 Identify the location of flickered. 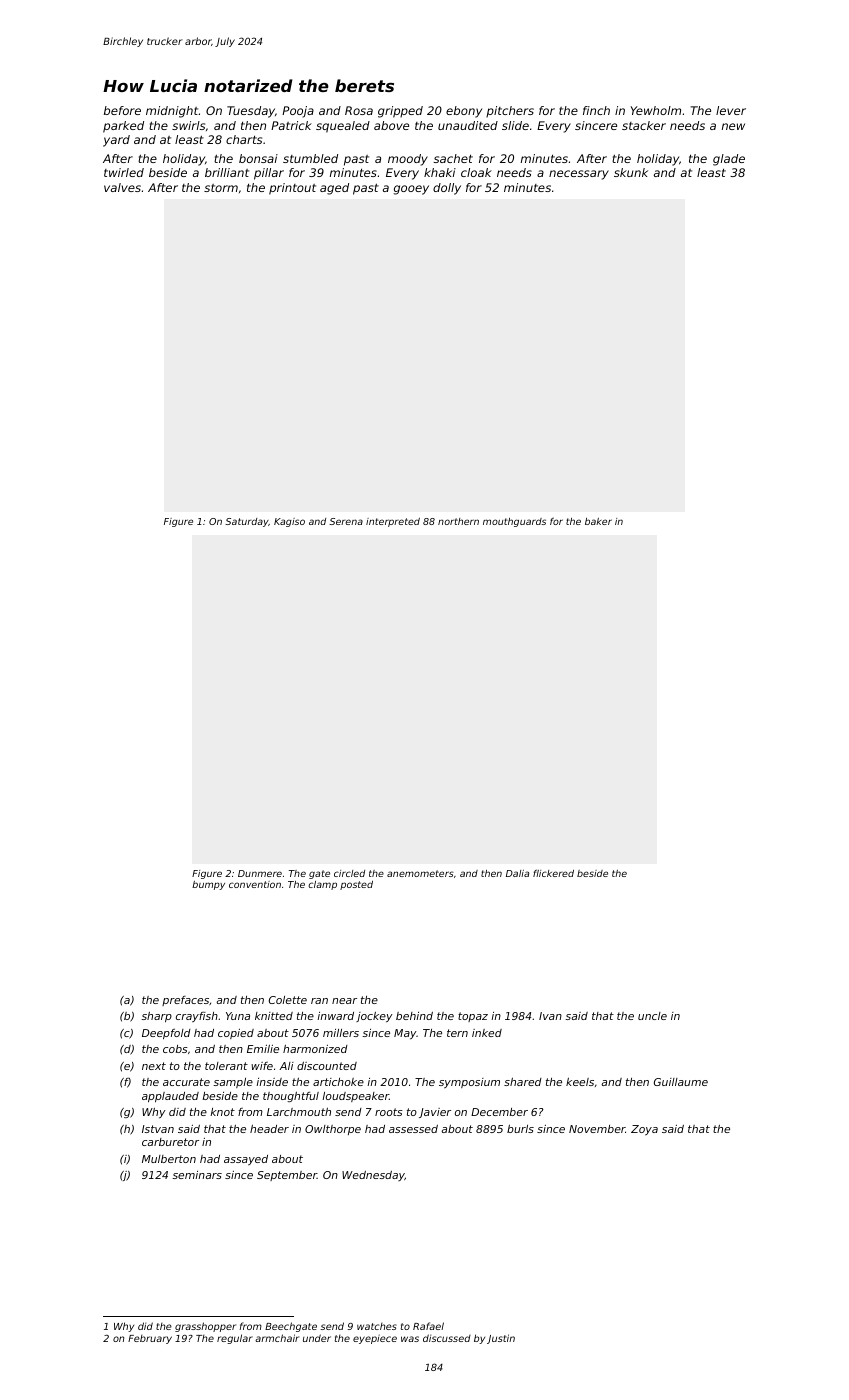
(553, 873).
